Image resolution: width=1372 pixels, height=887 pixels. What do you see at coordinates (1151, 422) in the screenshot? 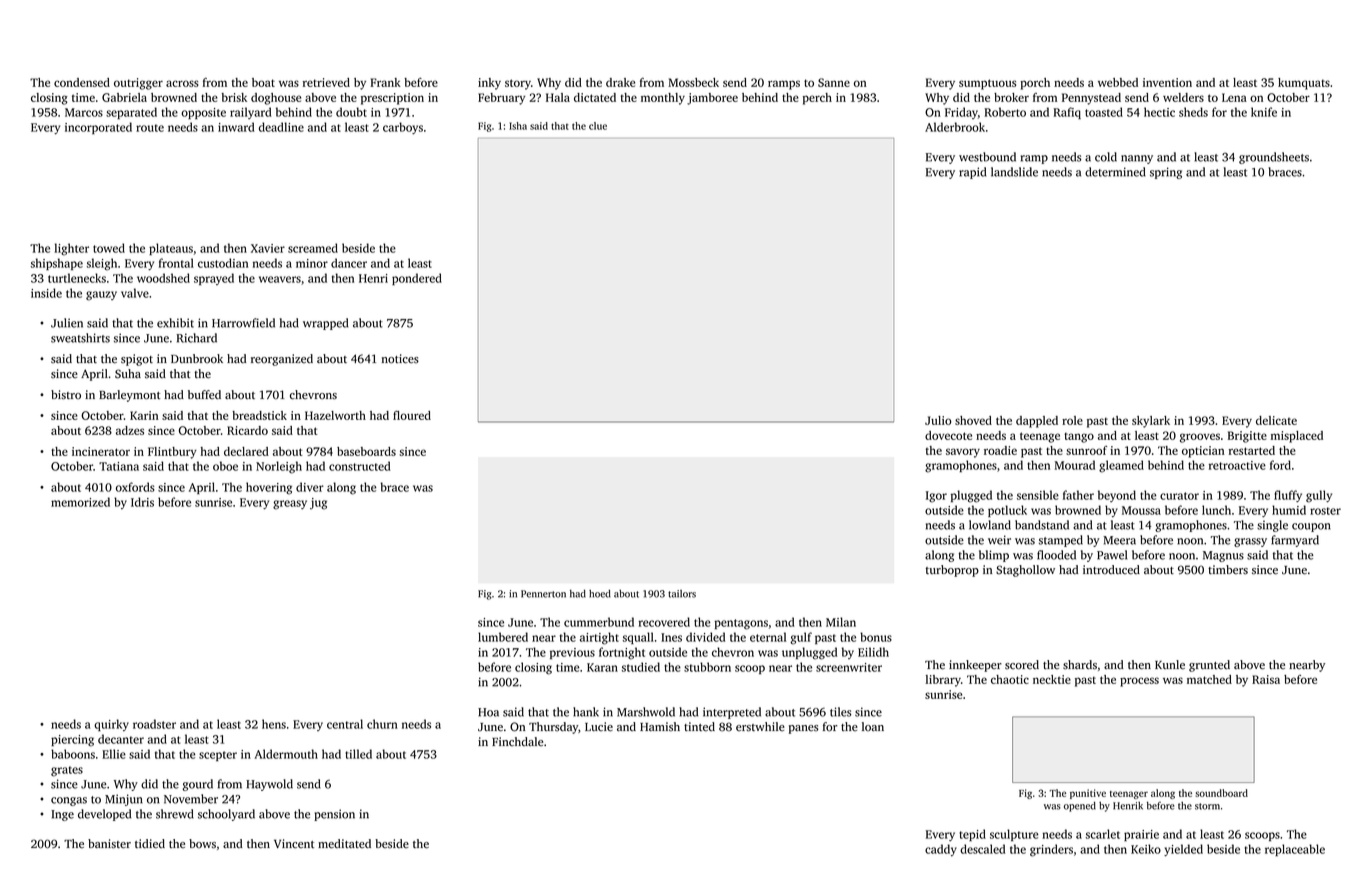
I see `skylark` at bounding box center [1151, 422].
